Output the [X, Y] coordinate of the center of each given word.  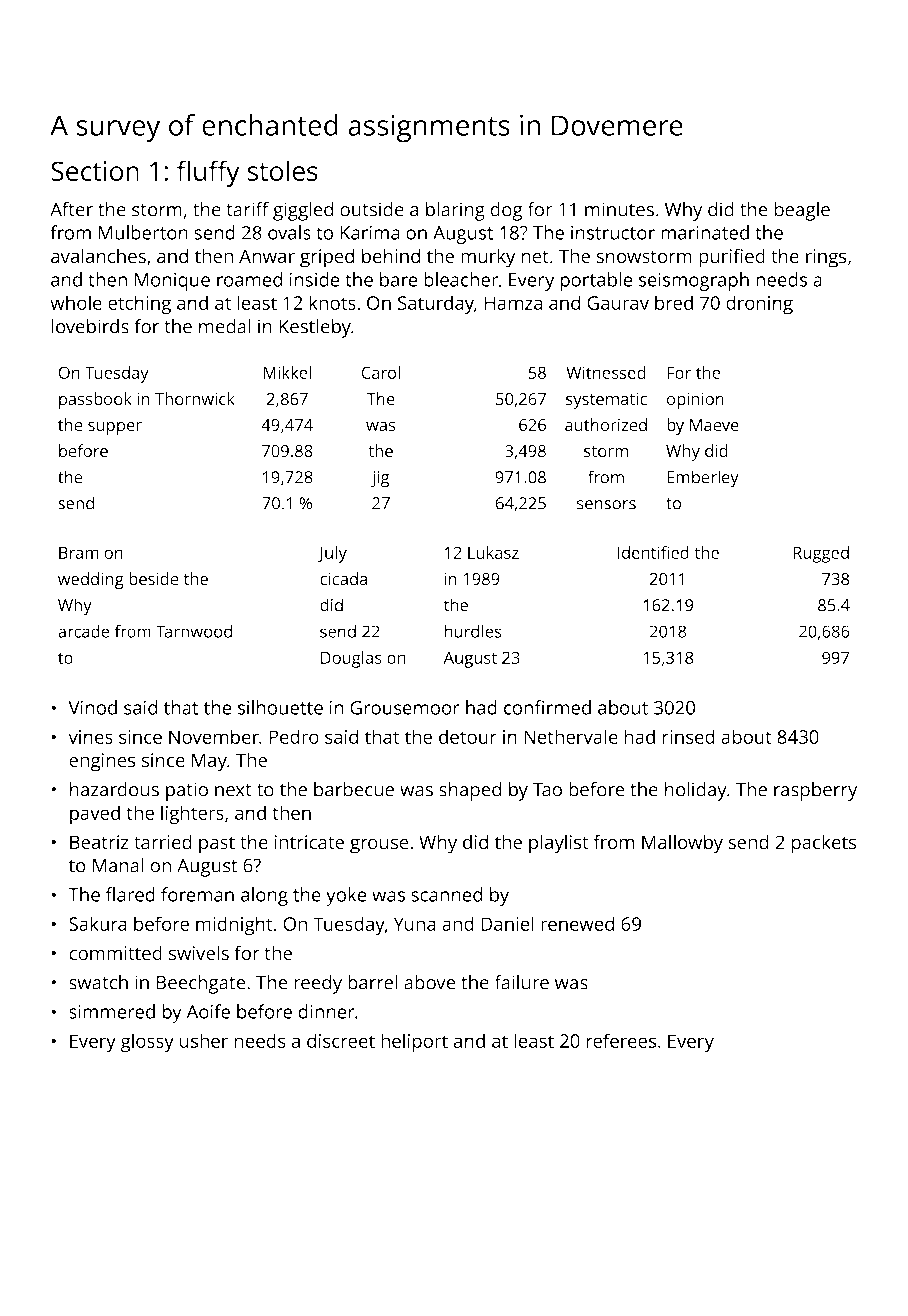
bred [674, 302]
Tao [547, 790]
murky [488, 258]
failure [522, 982]
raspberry [815, 791]
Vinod [92, 707]
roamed [249, 279]
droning [759, 305]
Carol [380, 372]
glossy [147, 1043]
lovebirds [90, 326]
